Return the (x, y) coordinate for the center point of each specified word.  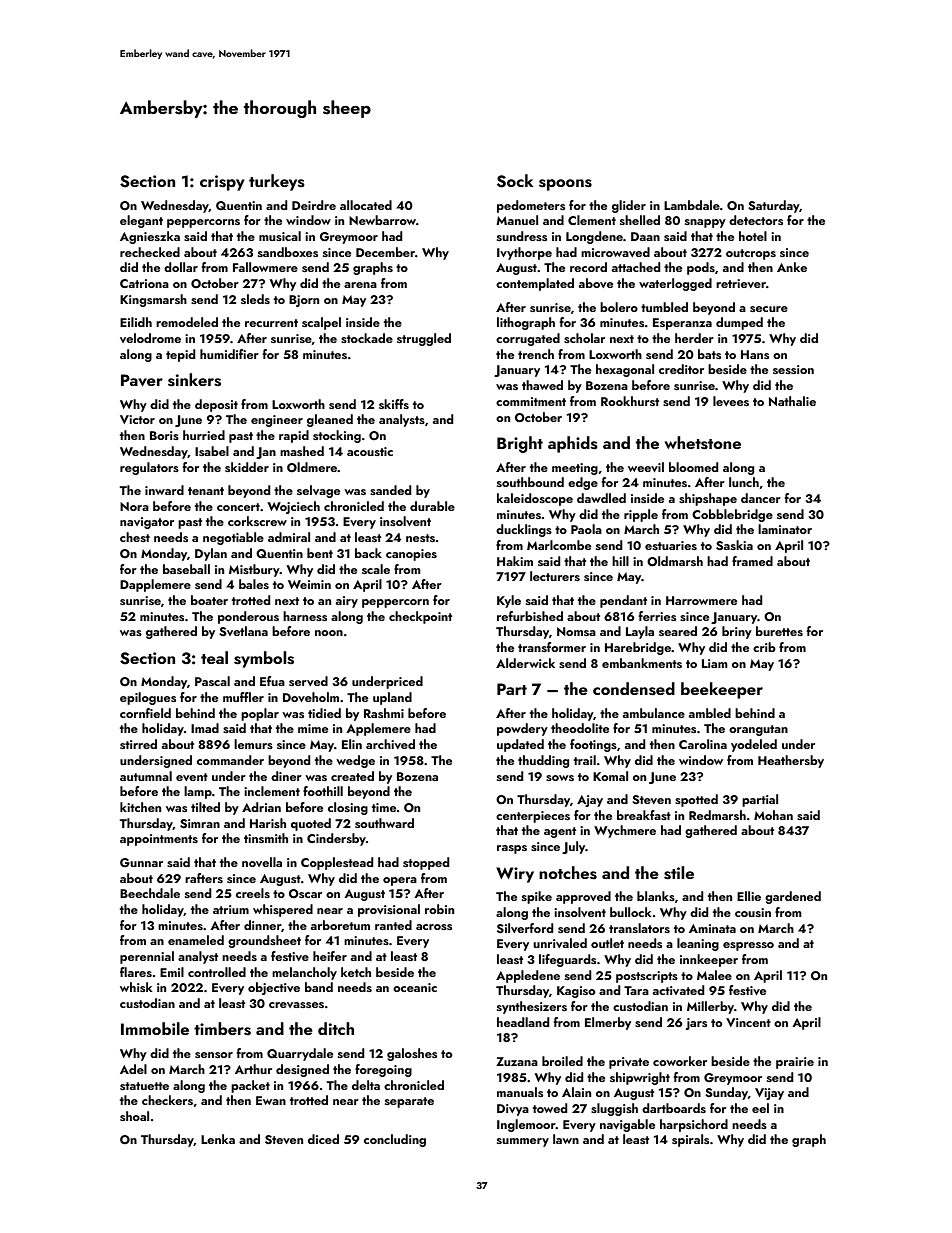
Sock (515, 181)
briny (737, 632)
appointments (159, 840)
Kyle (509, 601)
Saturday (774, 206)
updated (520, 745)
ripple (641, 515)
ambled (710, 713)
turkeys (276, 182)
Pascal (212, 681)
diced (323, 1139)
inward (164, 490)
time (384, 807)
